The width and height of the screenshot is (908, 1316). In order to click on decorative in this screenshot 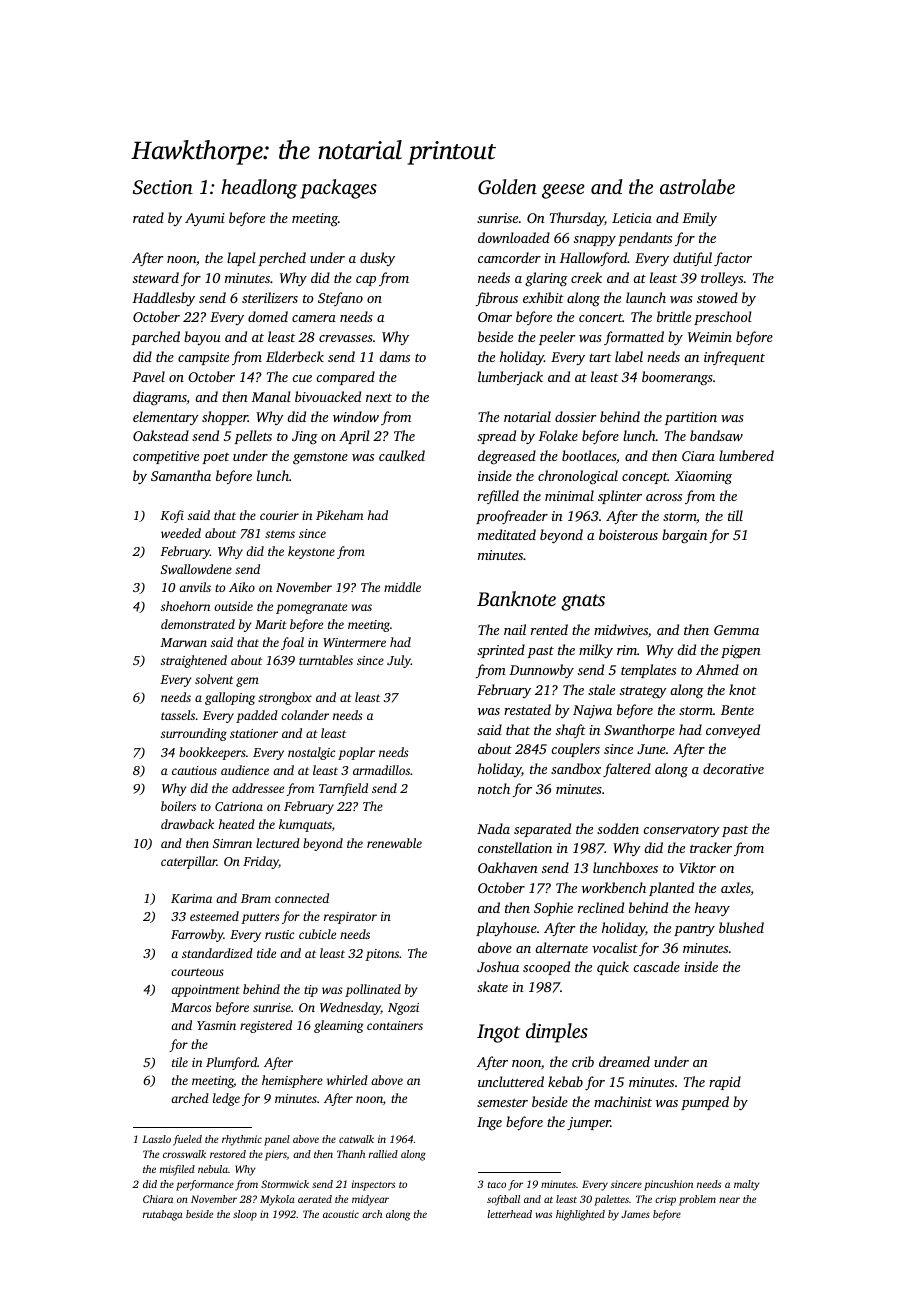, I will do `click(733, 768)`.
